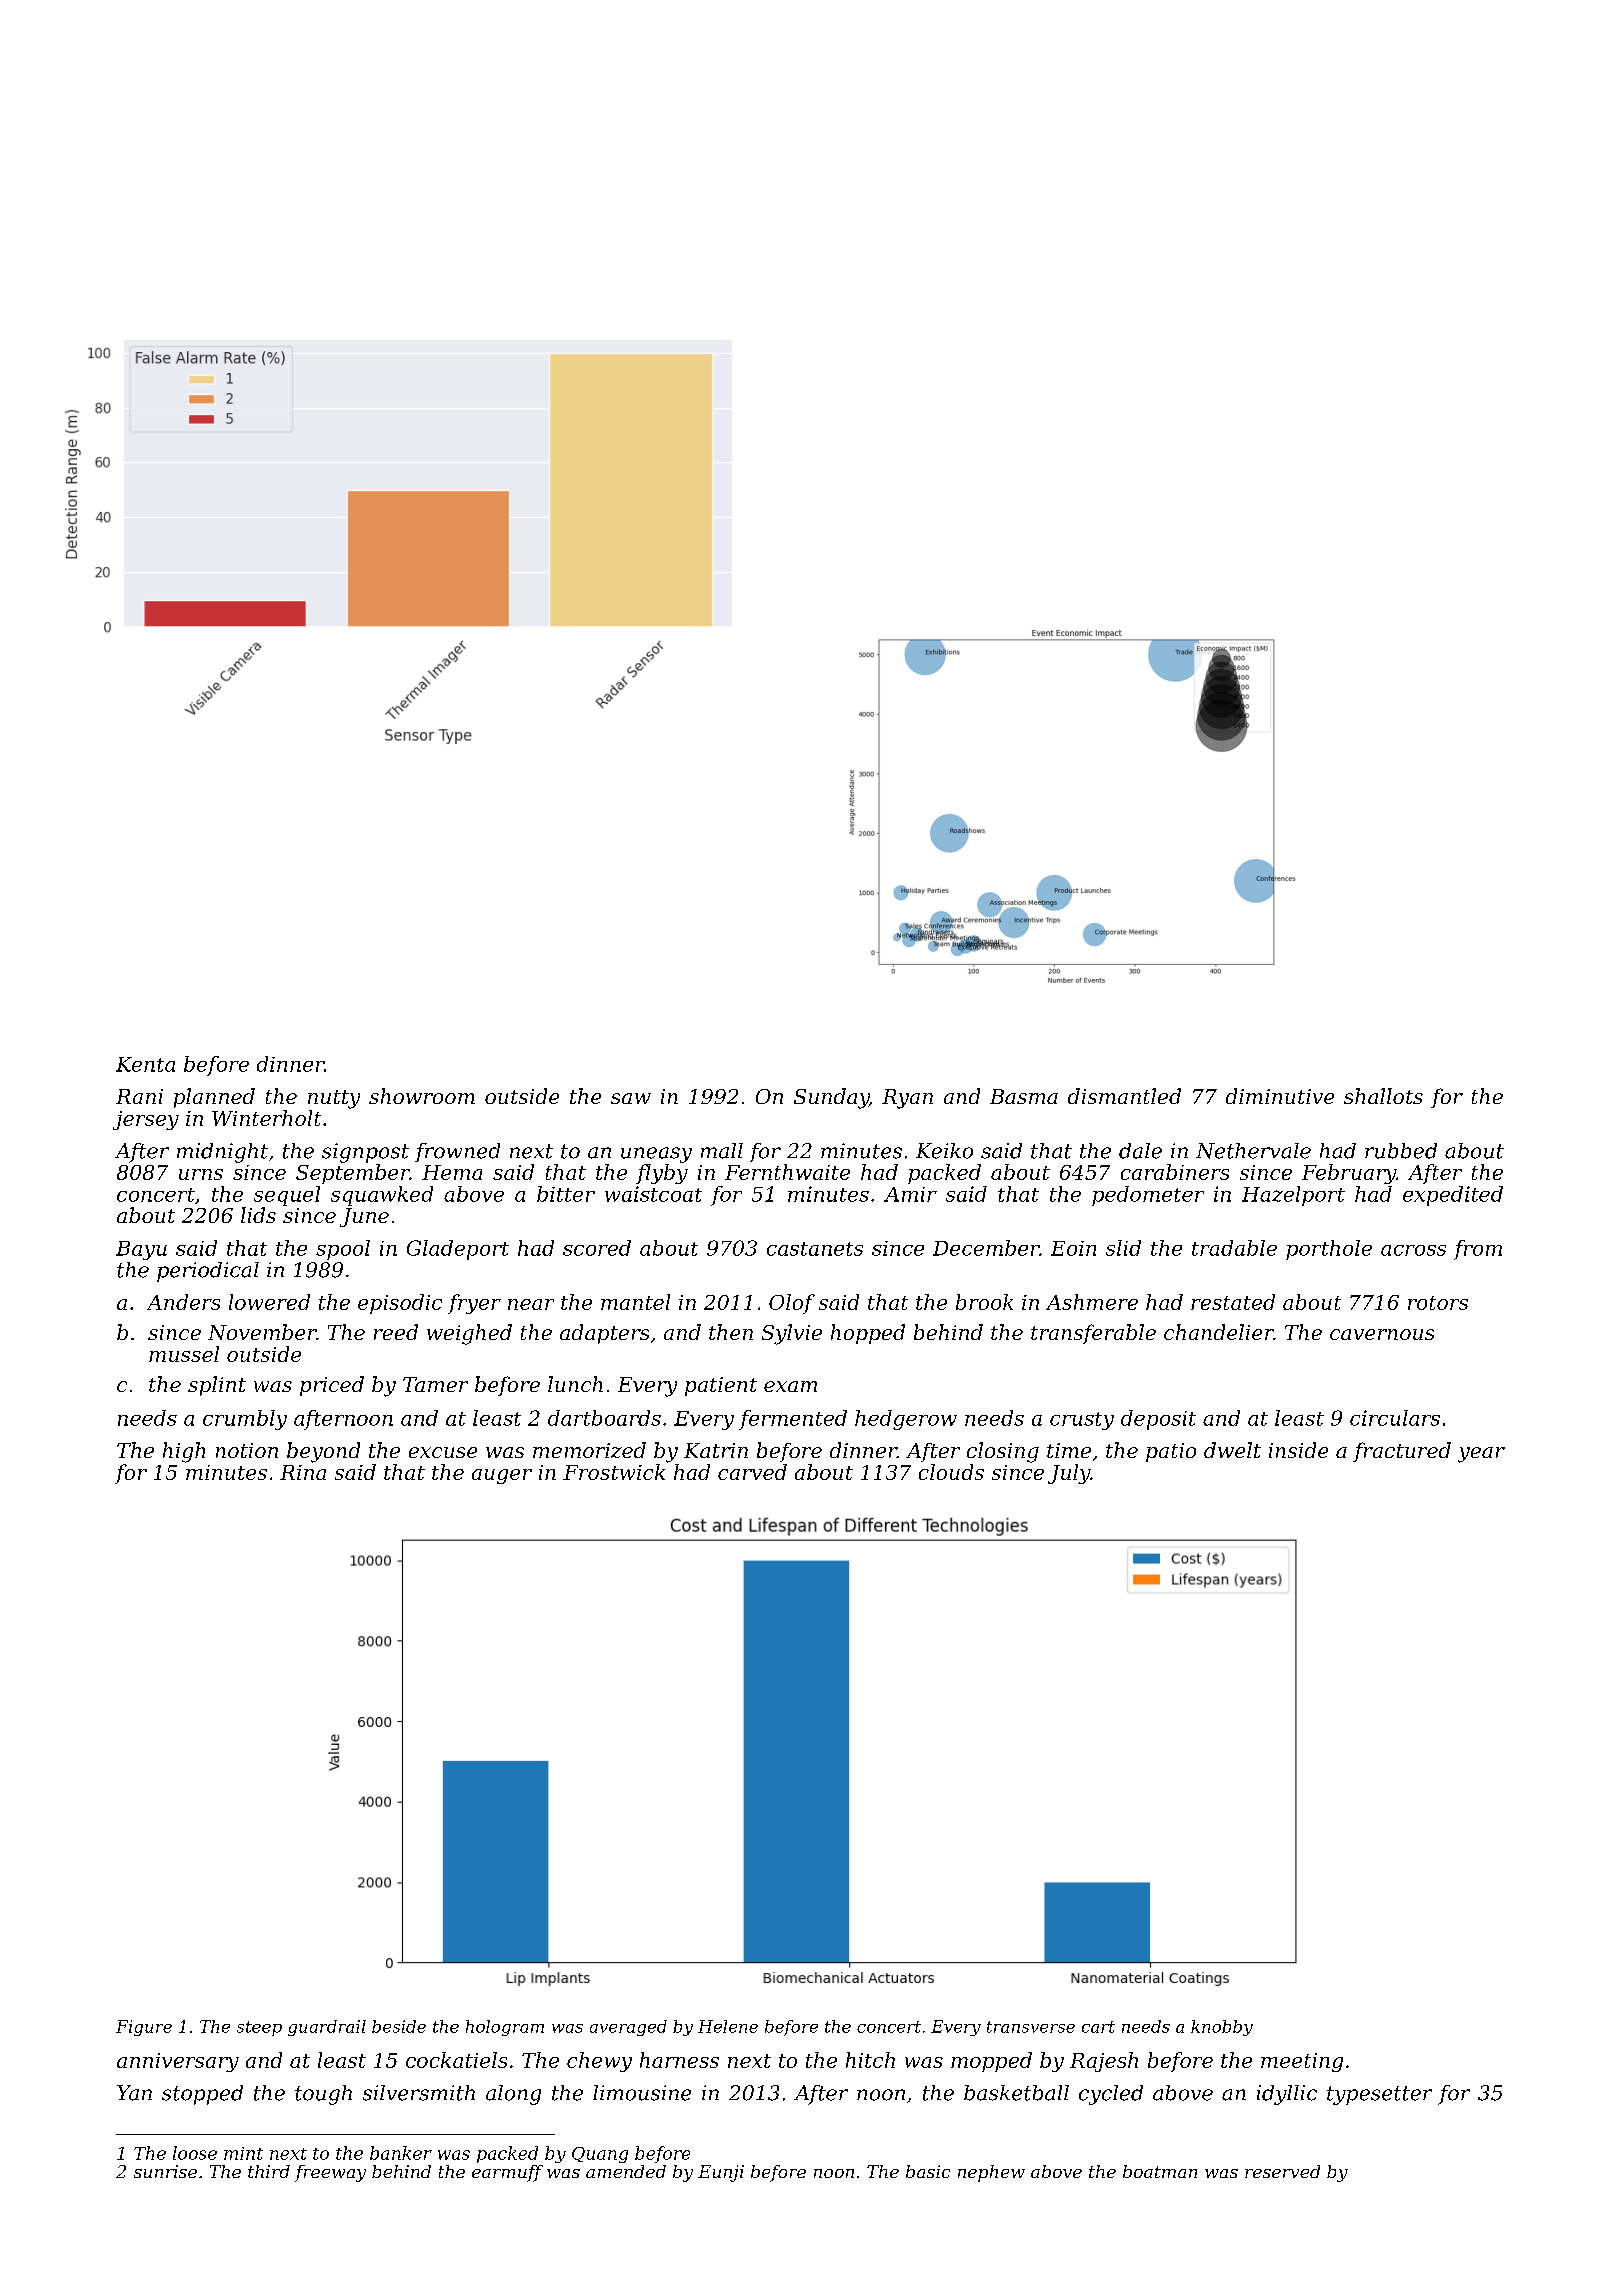  What do you see at coordinates (1280, 1096) in the document?
I see `diminutive` at bounding box center [1280, 1096].
